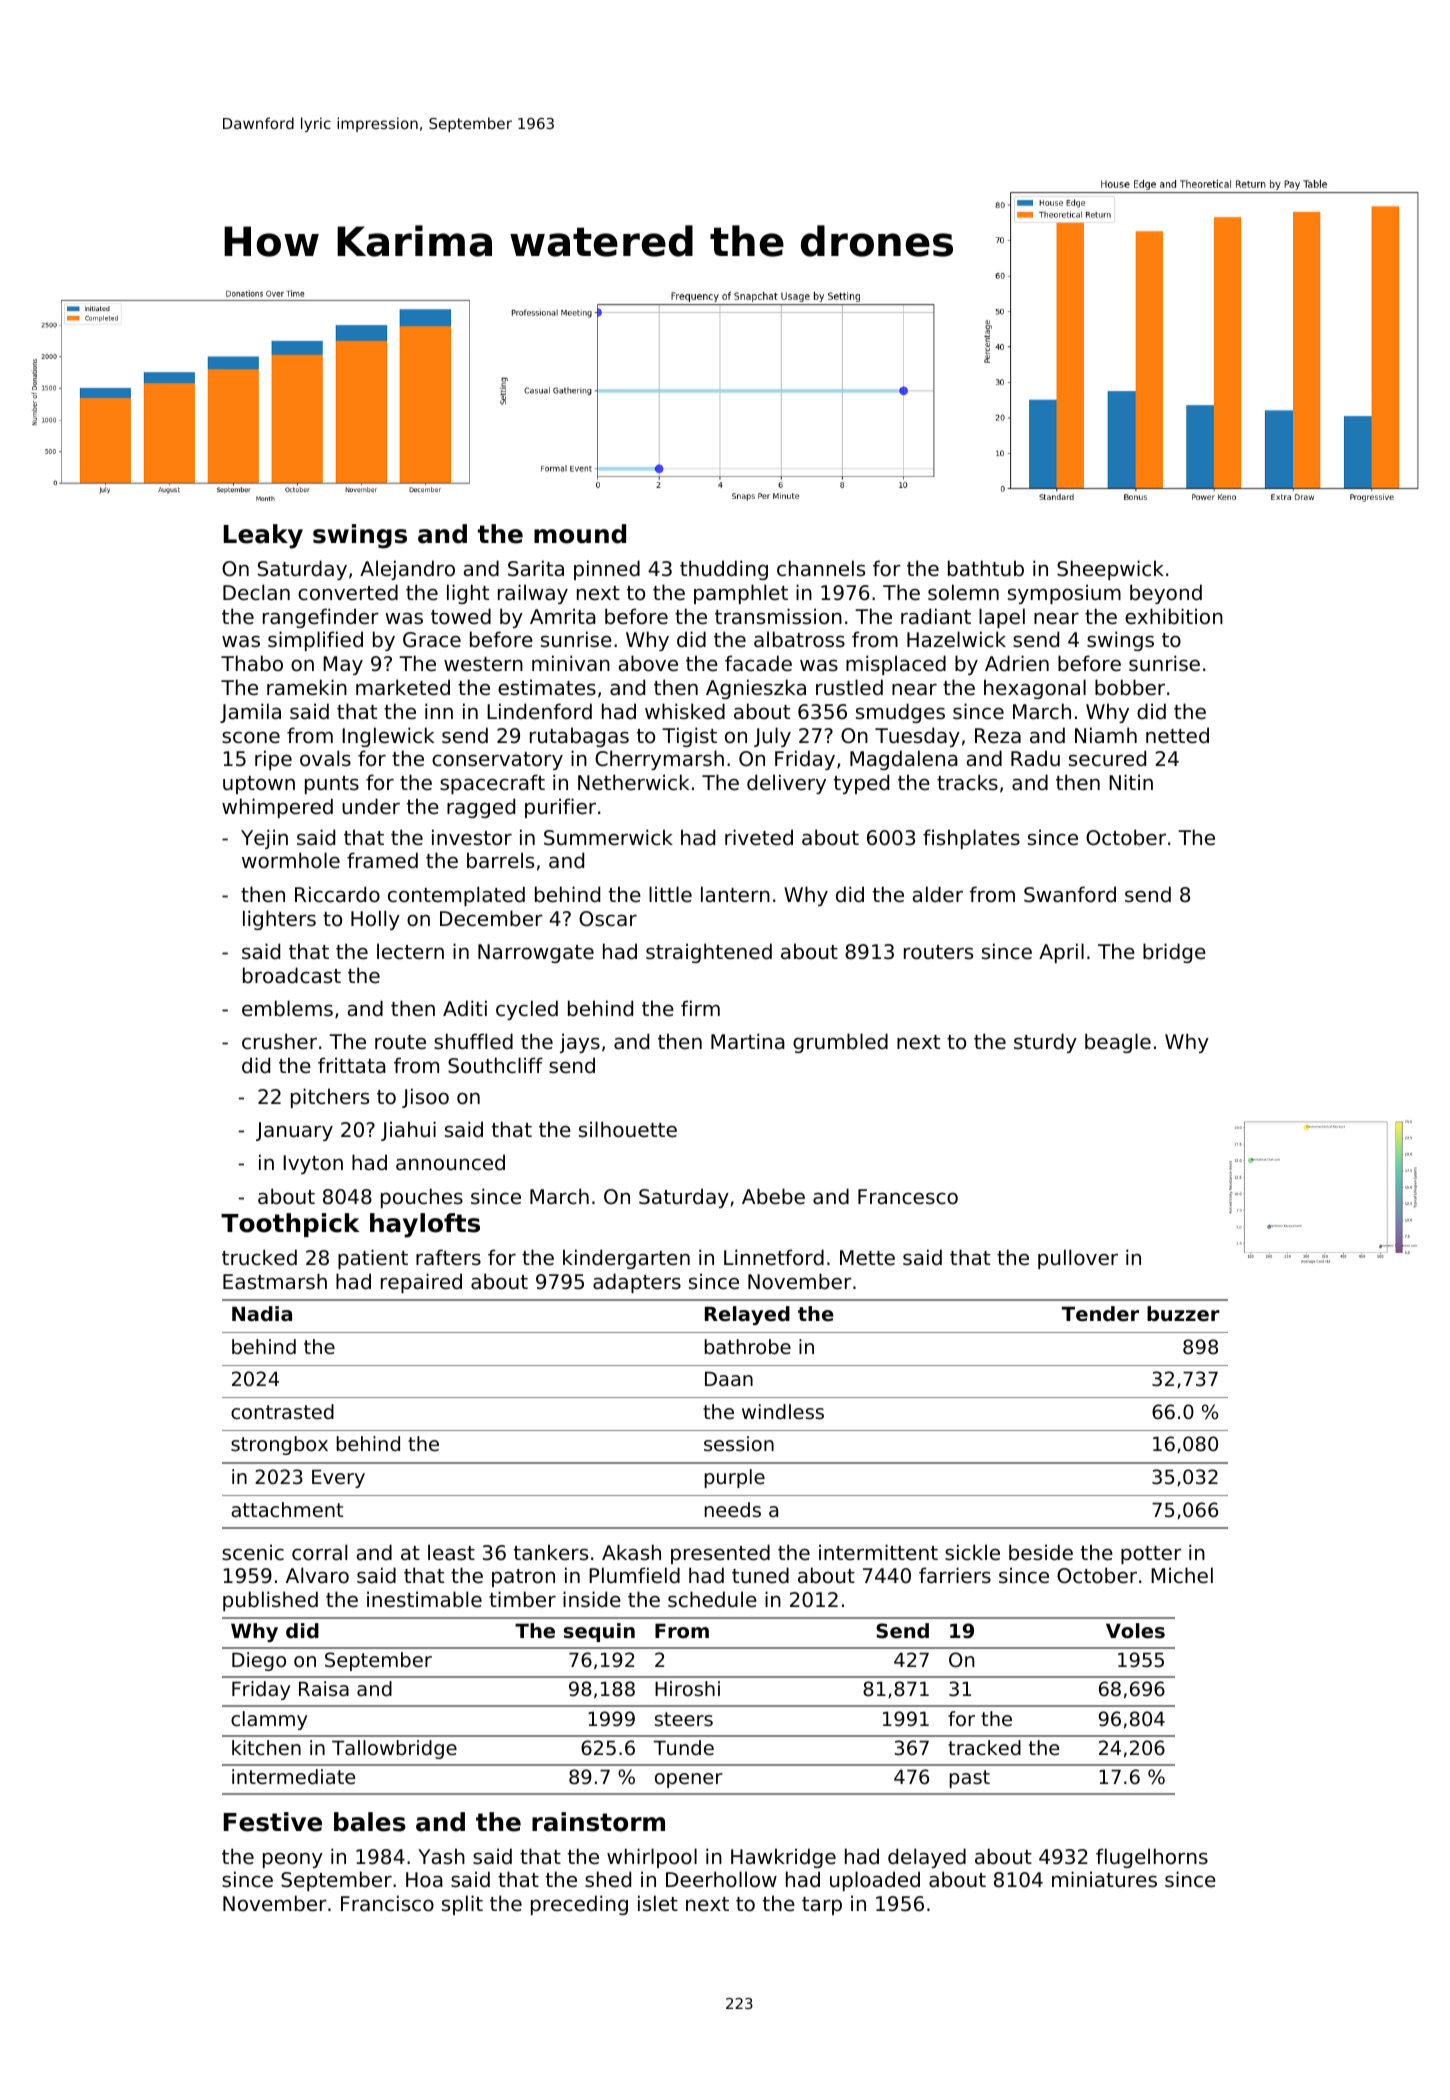  I want to click on buzzer, so click(1183, 1314).
